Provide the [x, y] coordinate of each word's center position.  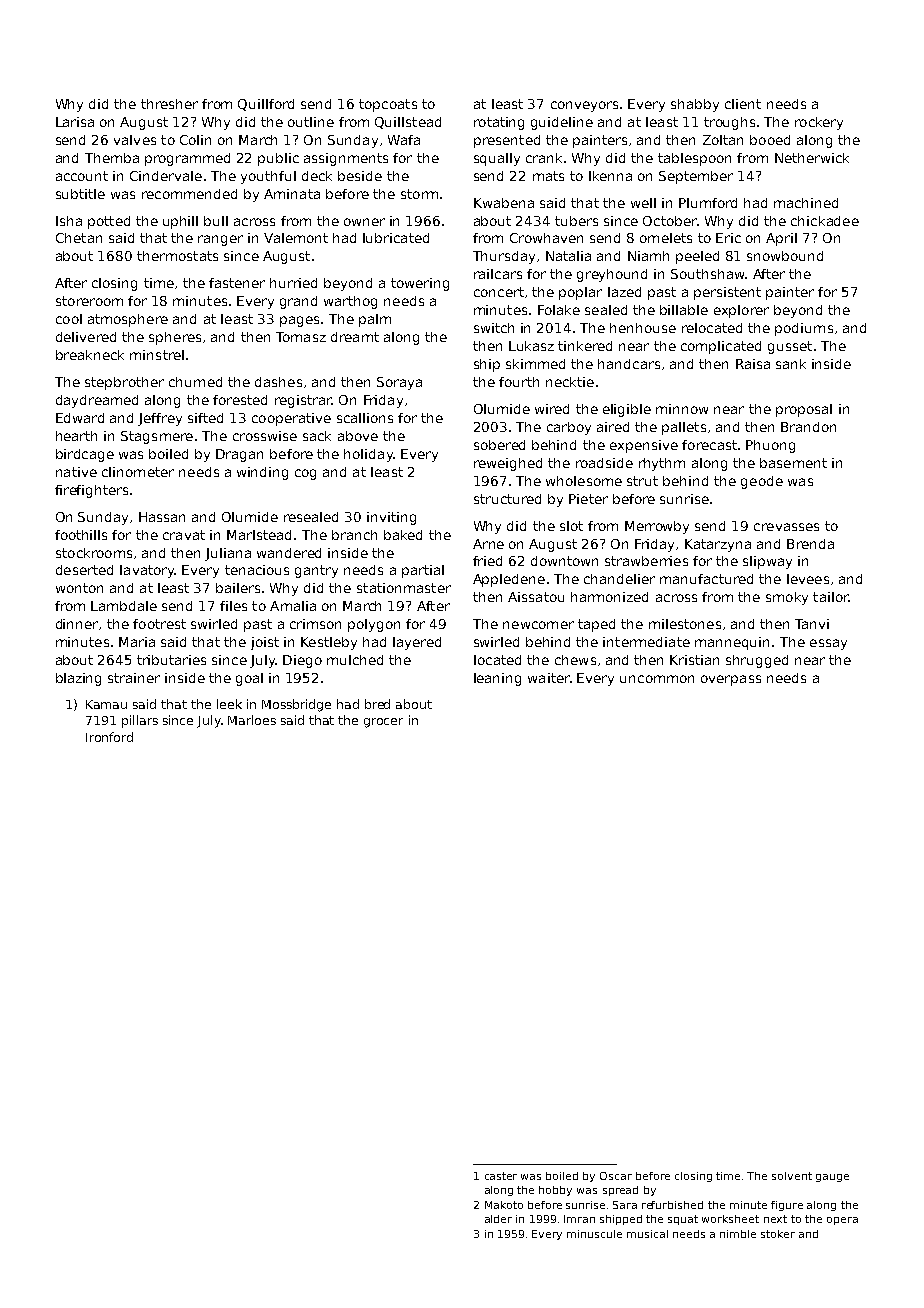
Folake [559, 310]
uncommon [657, 679]
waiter [549, 678]
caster [501, 1176]
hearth [76, 436]
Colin [195, 140]
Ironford [109, 737]
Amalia [293, 606]
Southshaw [707, 274]
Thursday [504, 257]
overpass [731, 680]
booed [770, 140]
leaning [497, 679]
